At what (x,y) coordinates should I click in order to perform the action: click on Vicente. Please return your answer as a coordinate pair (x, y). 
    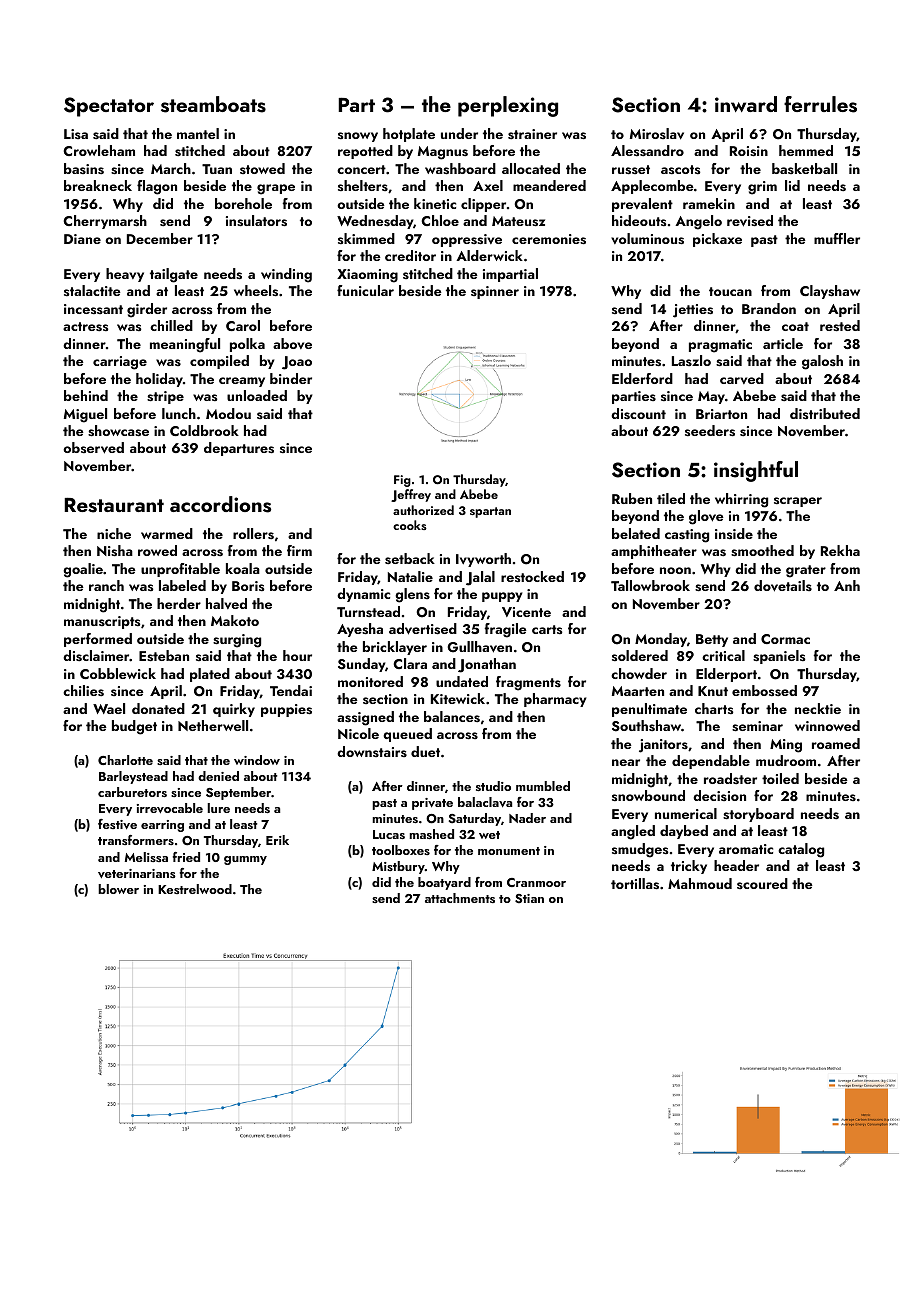
    Looking at the image, I should click on (526, 612).
